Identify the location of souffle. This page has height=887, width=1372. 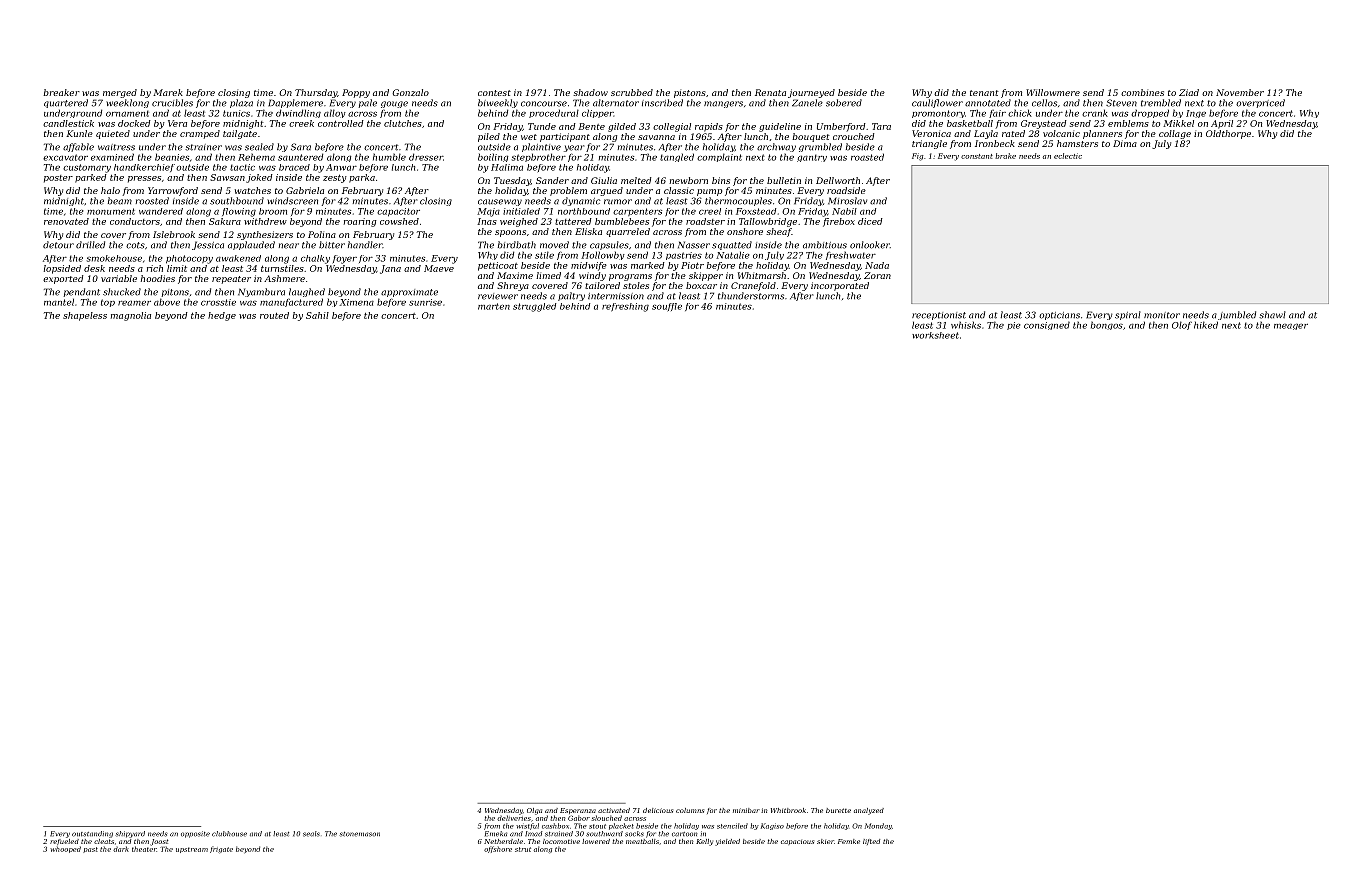
(667, 307).
